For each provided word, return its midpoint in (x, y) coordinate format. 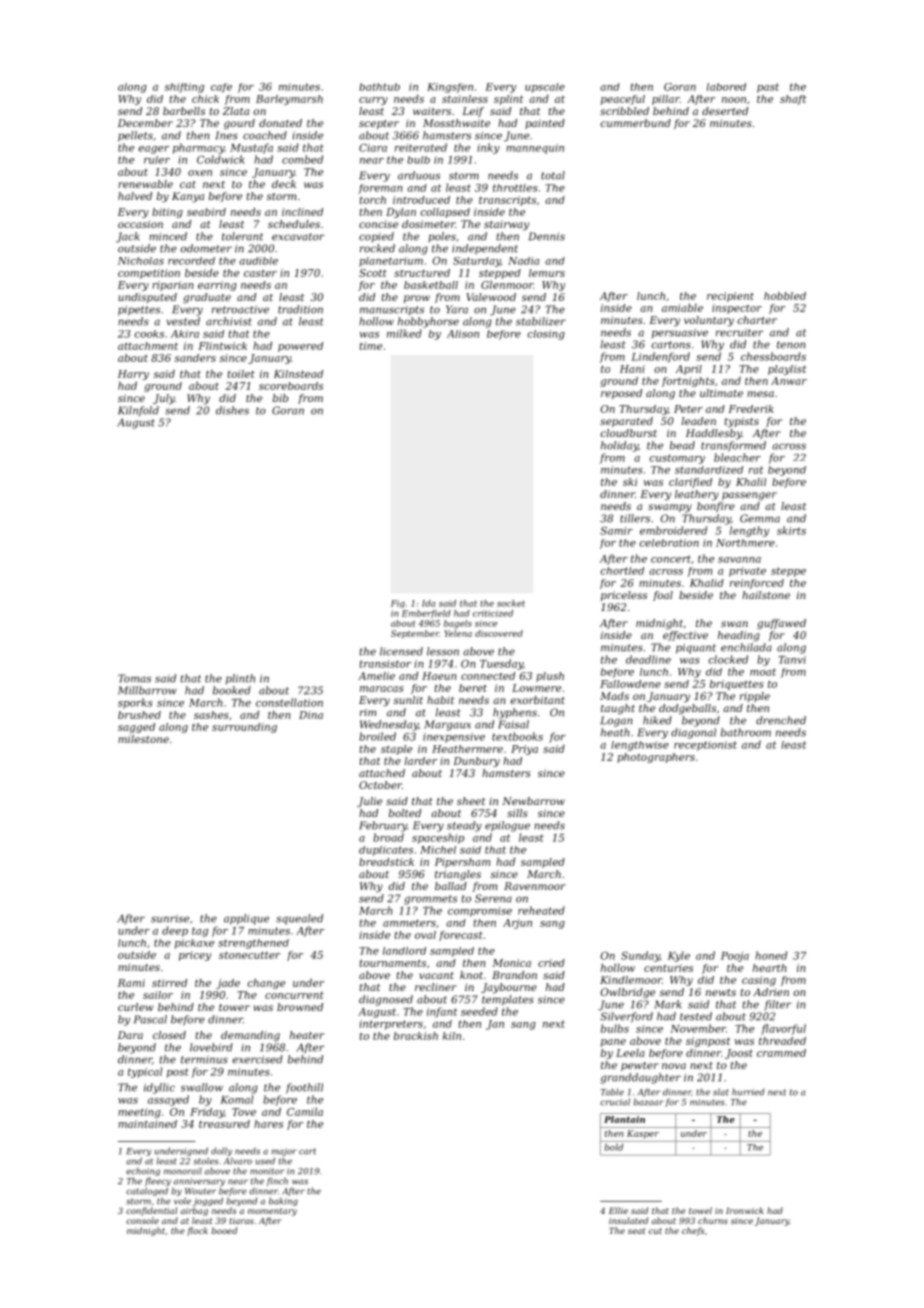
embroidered (673, 530)
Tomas (134, 678)
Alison (463, 334)
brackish (416, 1036)
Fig (398, 604)
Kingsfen (450, 88)
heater (307, 1035)
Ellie (618, 1210)
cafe (221, 88)
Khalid (707, 583)
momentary (272, 1212)
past (768, 88)
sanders (195, 358)
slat (721, 1092)
